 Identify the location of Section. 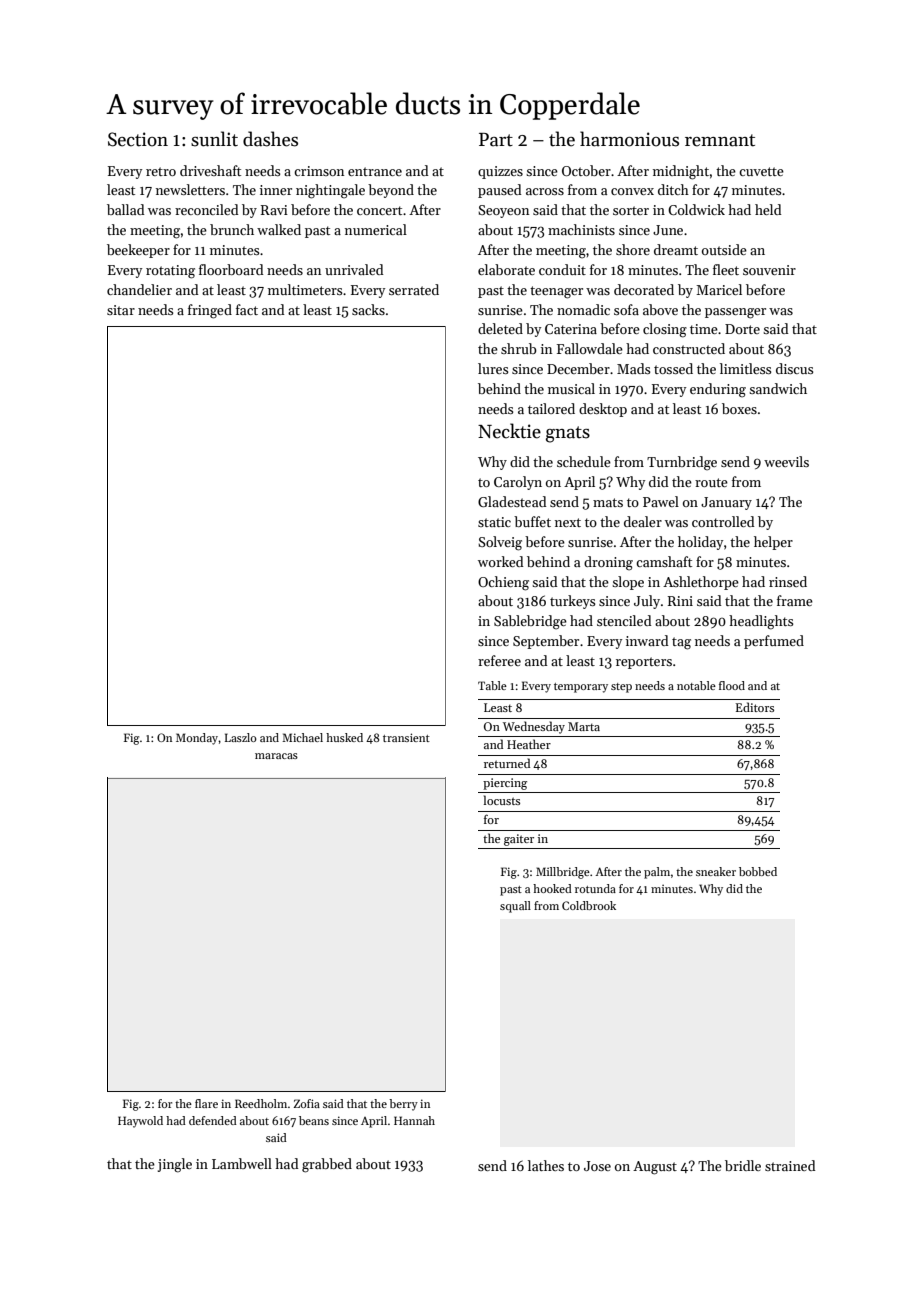
(138, 139).
